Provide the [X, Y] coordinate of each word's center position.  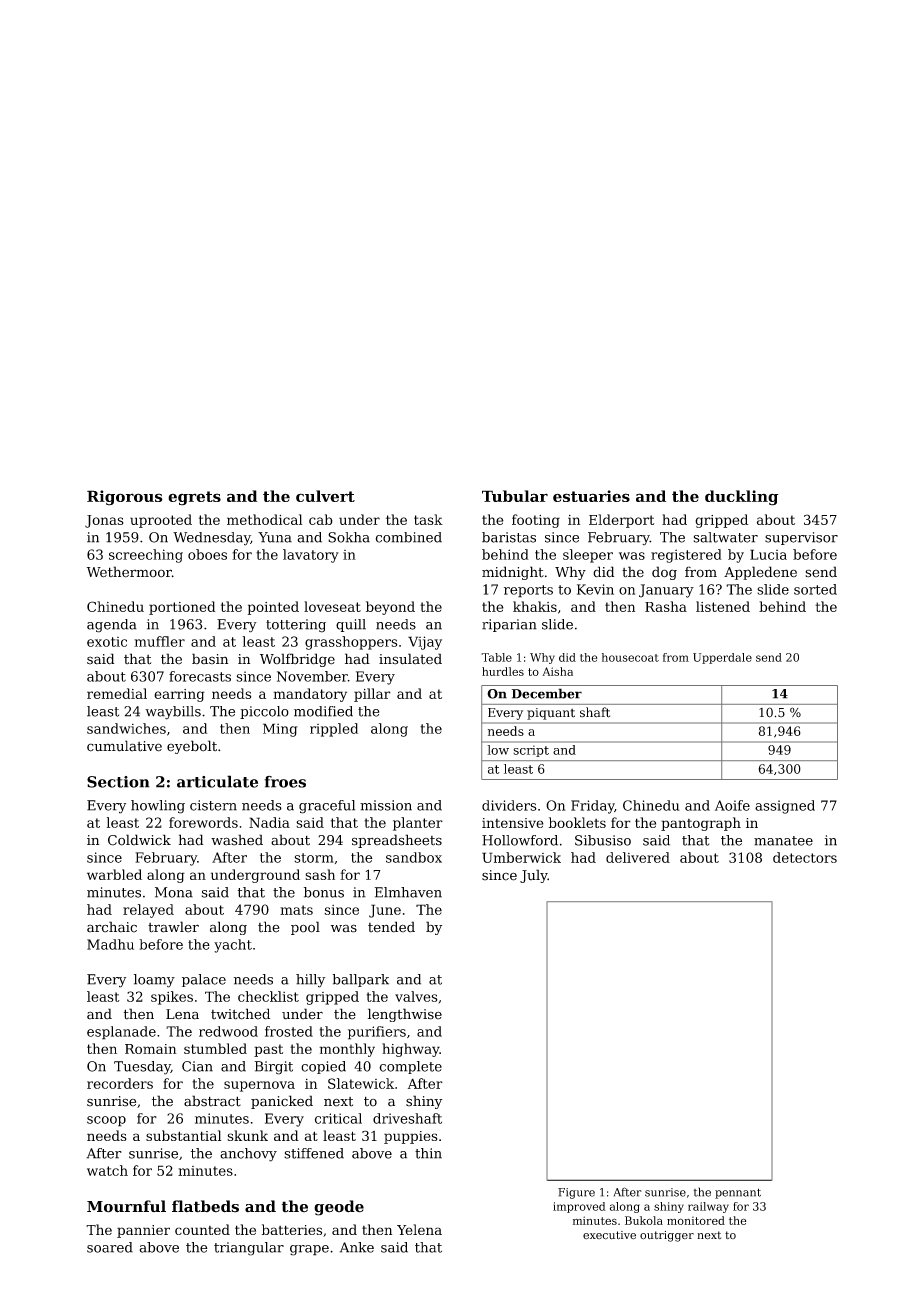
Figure [576, 1193]
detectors [805, 857]
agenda [112, 626]
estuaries [591, 496]
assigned [785, 807]
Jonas [104, 521]
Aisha [557, 671]
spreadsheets [397, 841]
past [268, 1050]
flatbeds [205, 1206]
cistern [213, 805]
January [666, 591]
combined [408, 537]
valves [416, 996]
